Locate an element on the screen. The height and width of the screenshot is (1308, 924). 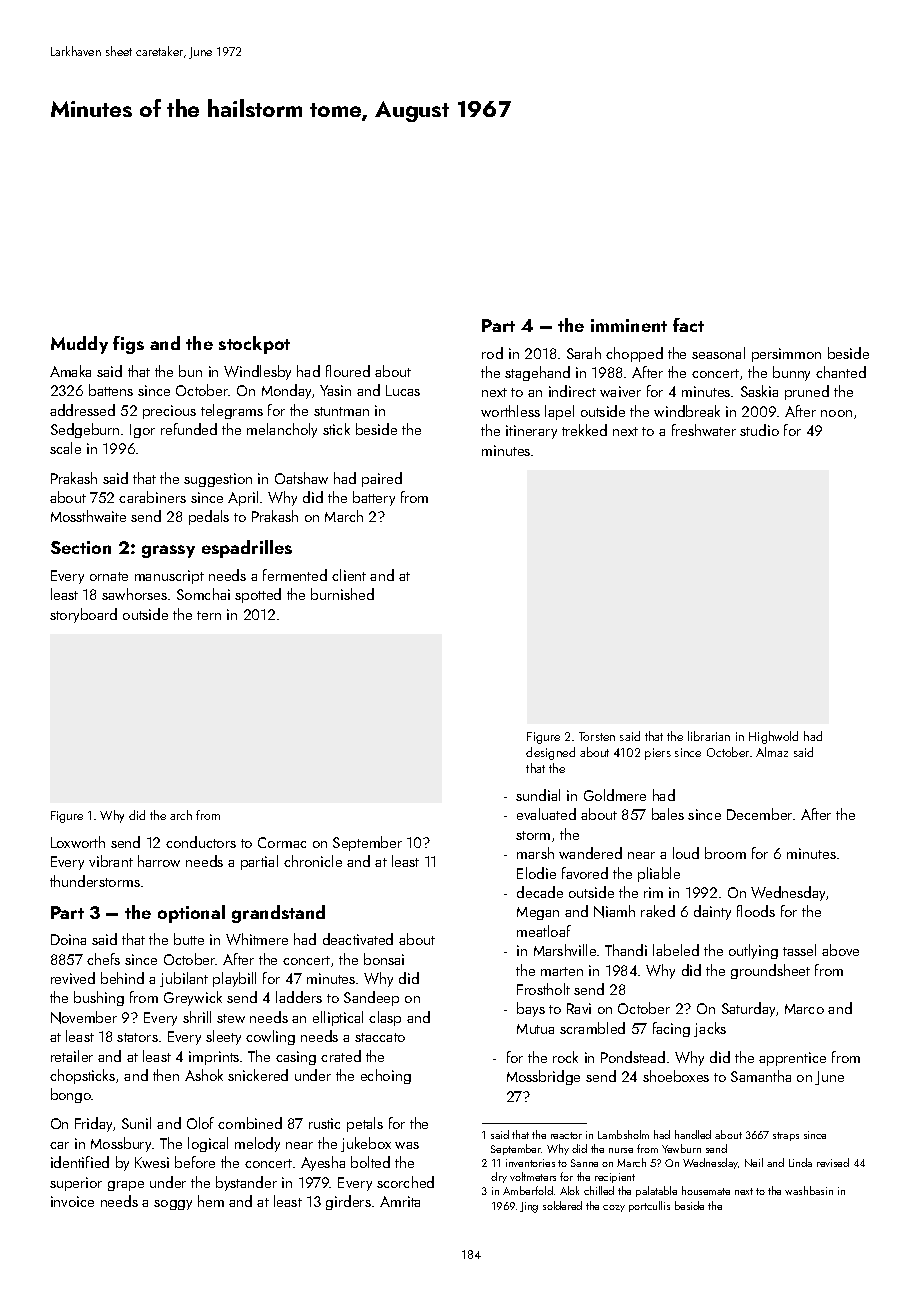
Goldmere is located at coordinates (615, 795).
